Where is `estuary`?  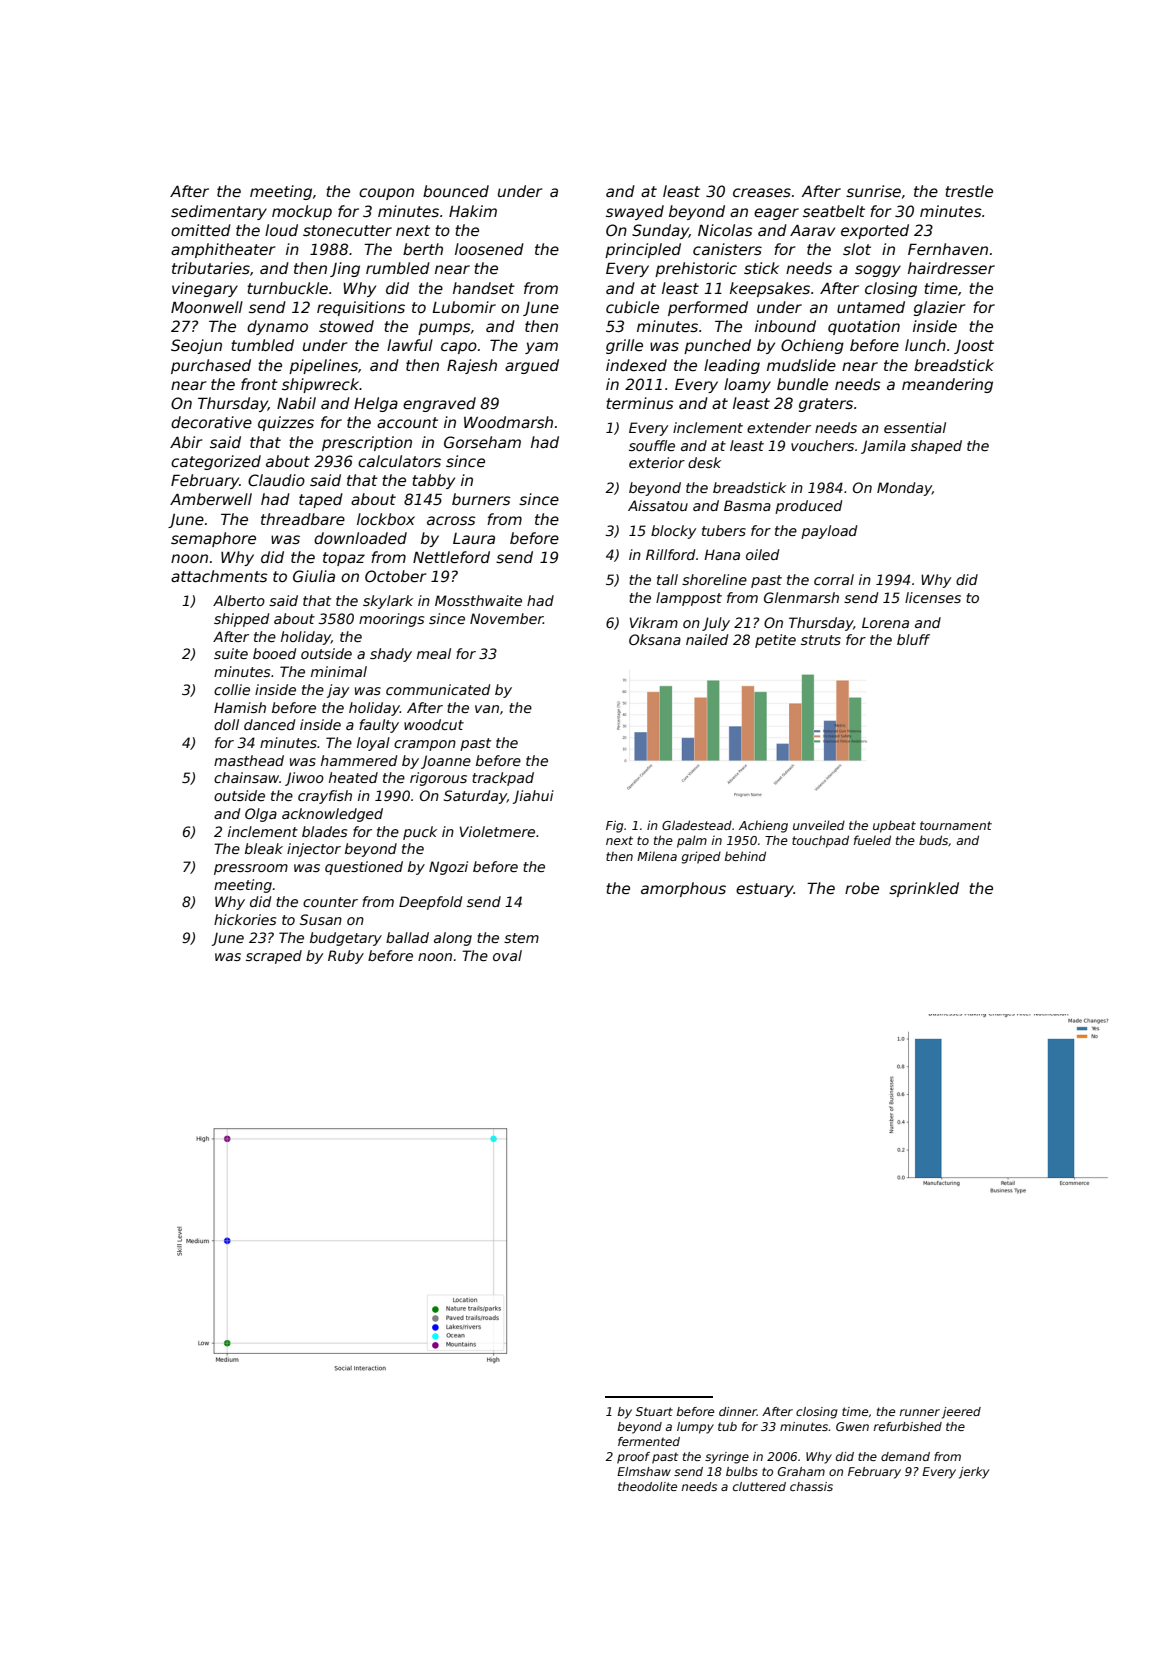 estuary is located at coordinates (765, 890).
